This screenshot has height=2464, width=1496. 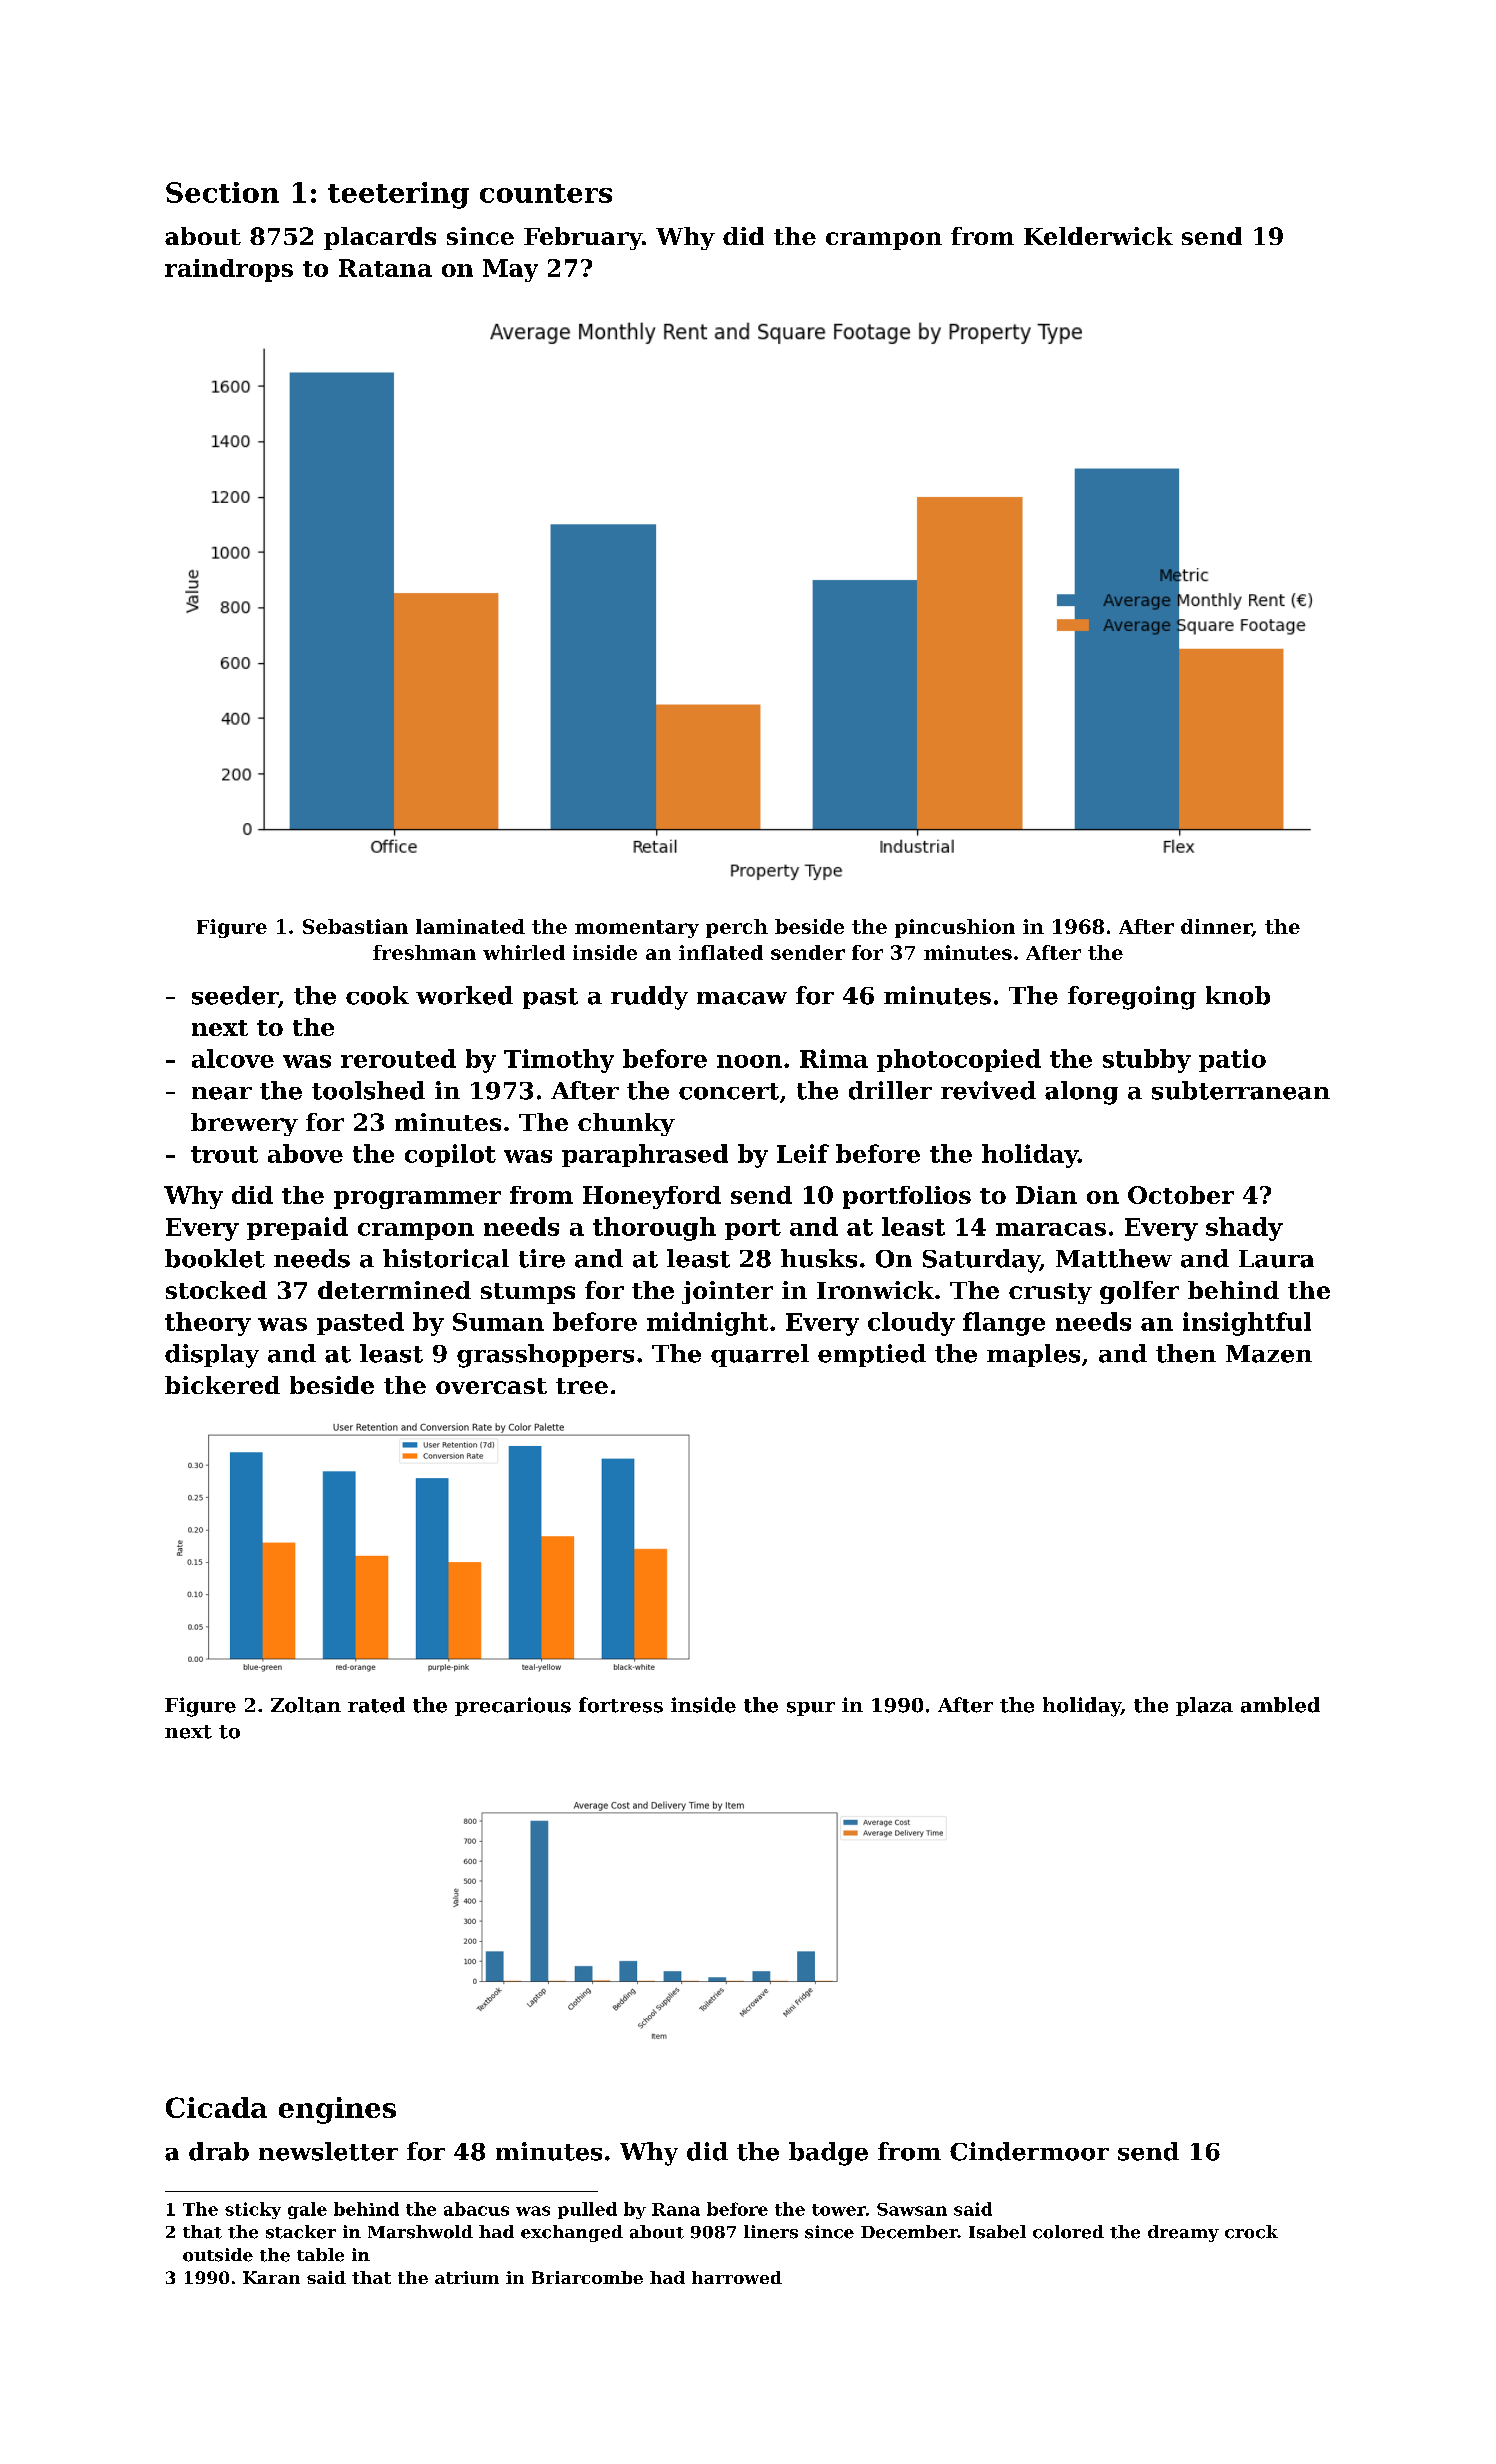 I want to click on teetering, so click(x=398, y=195).
